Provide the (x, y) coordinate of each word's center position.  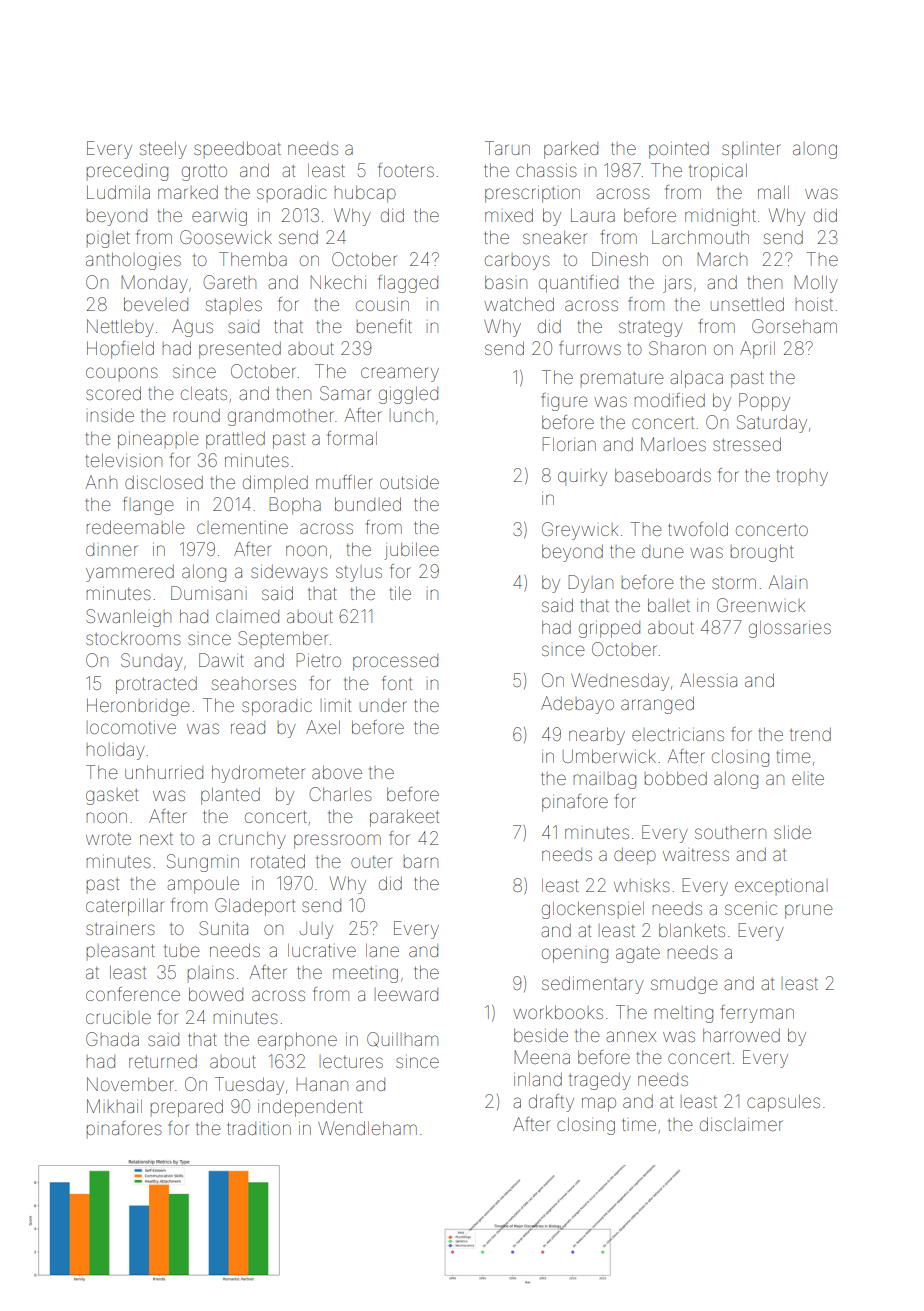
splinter (751, 151)
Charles (340, 794)
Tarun (507, 148)
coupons (122, 372)
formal (352, 438)
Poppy (764, 402)
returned (163, 1061)
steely (163, 150)
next (156, 839)
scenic (751, 908)
